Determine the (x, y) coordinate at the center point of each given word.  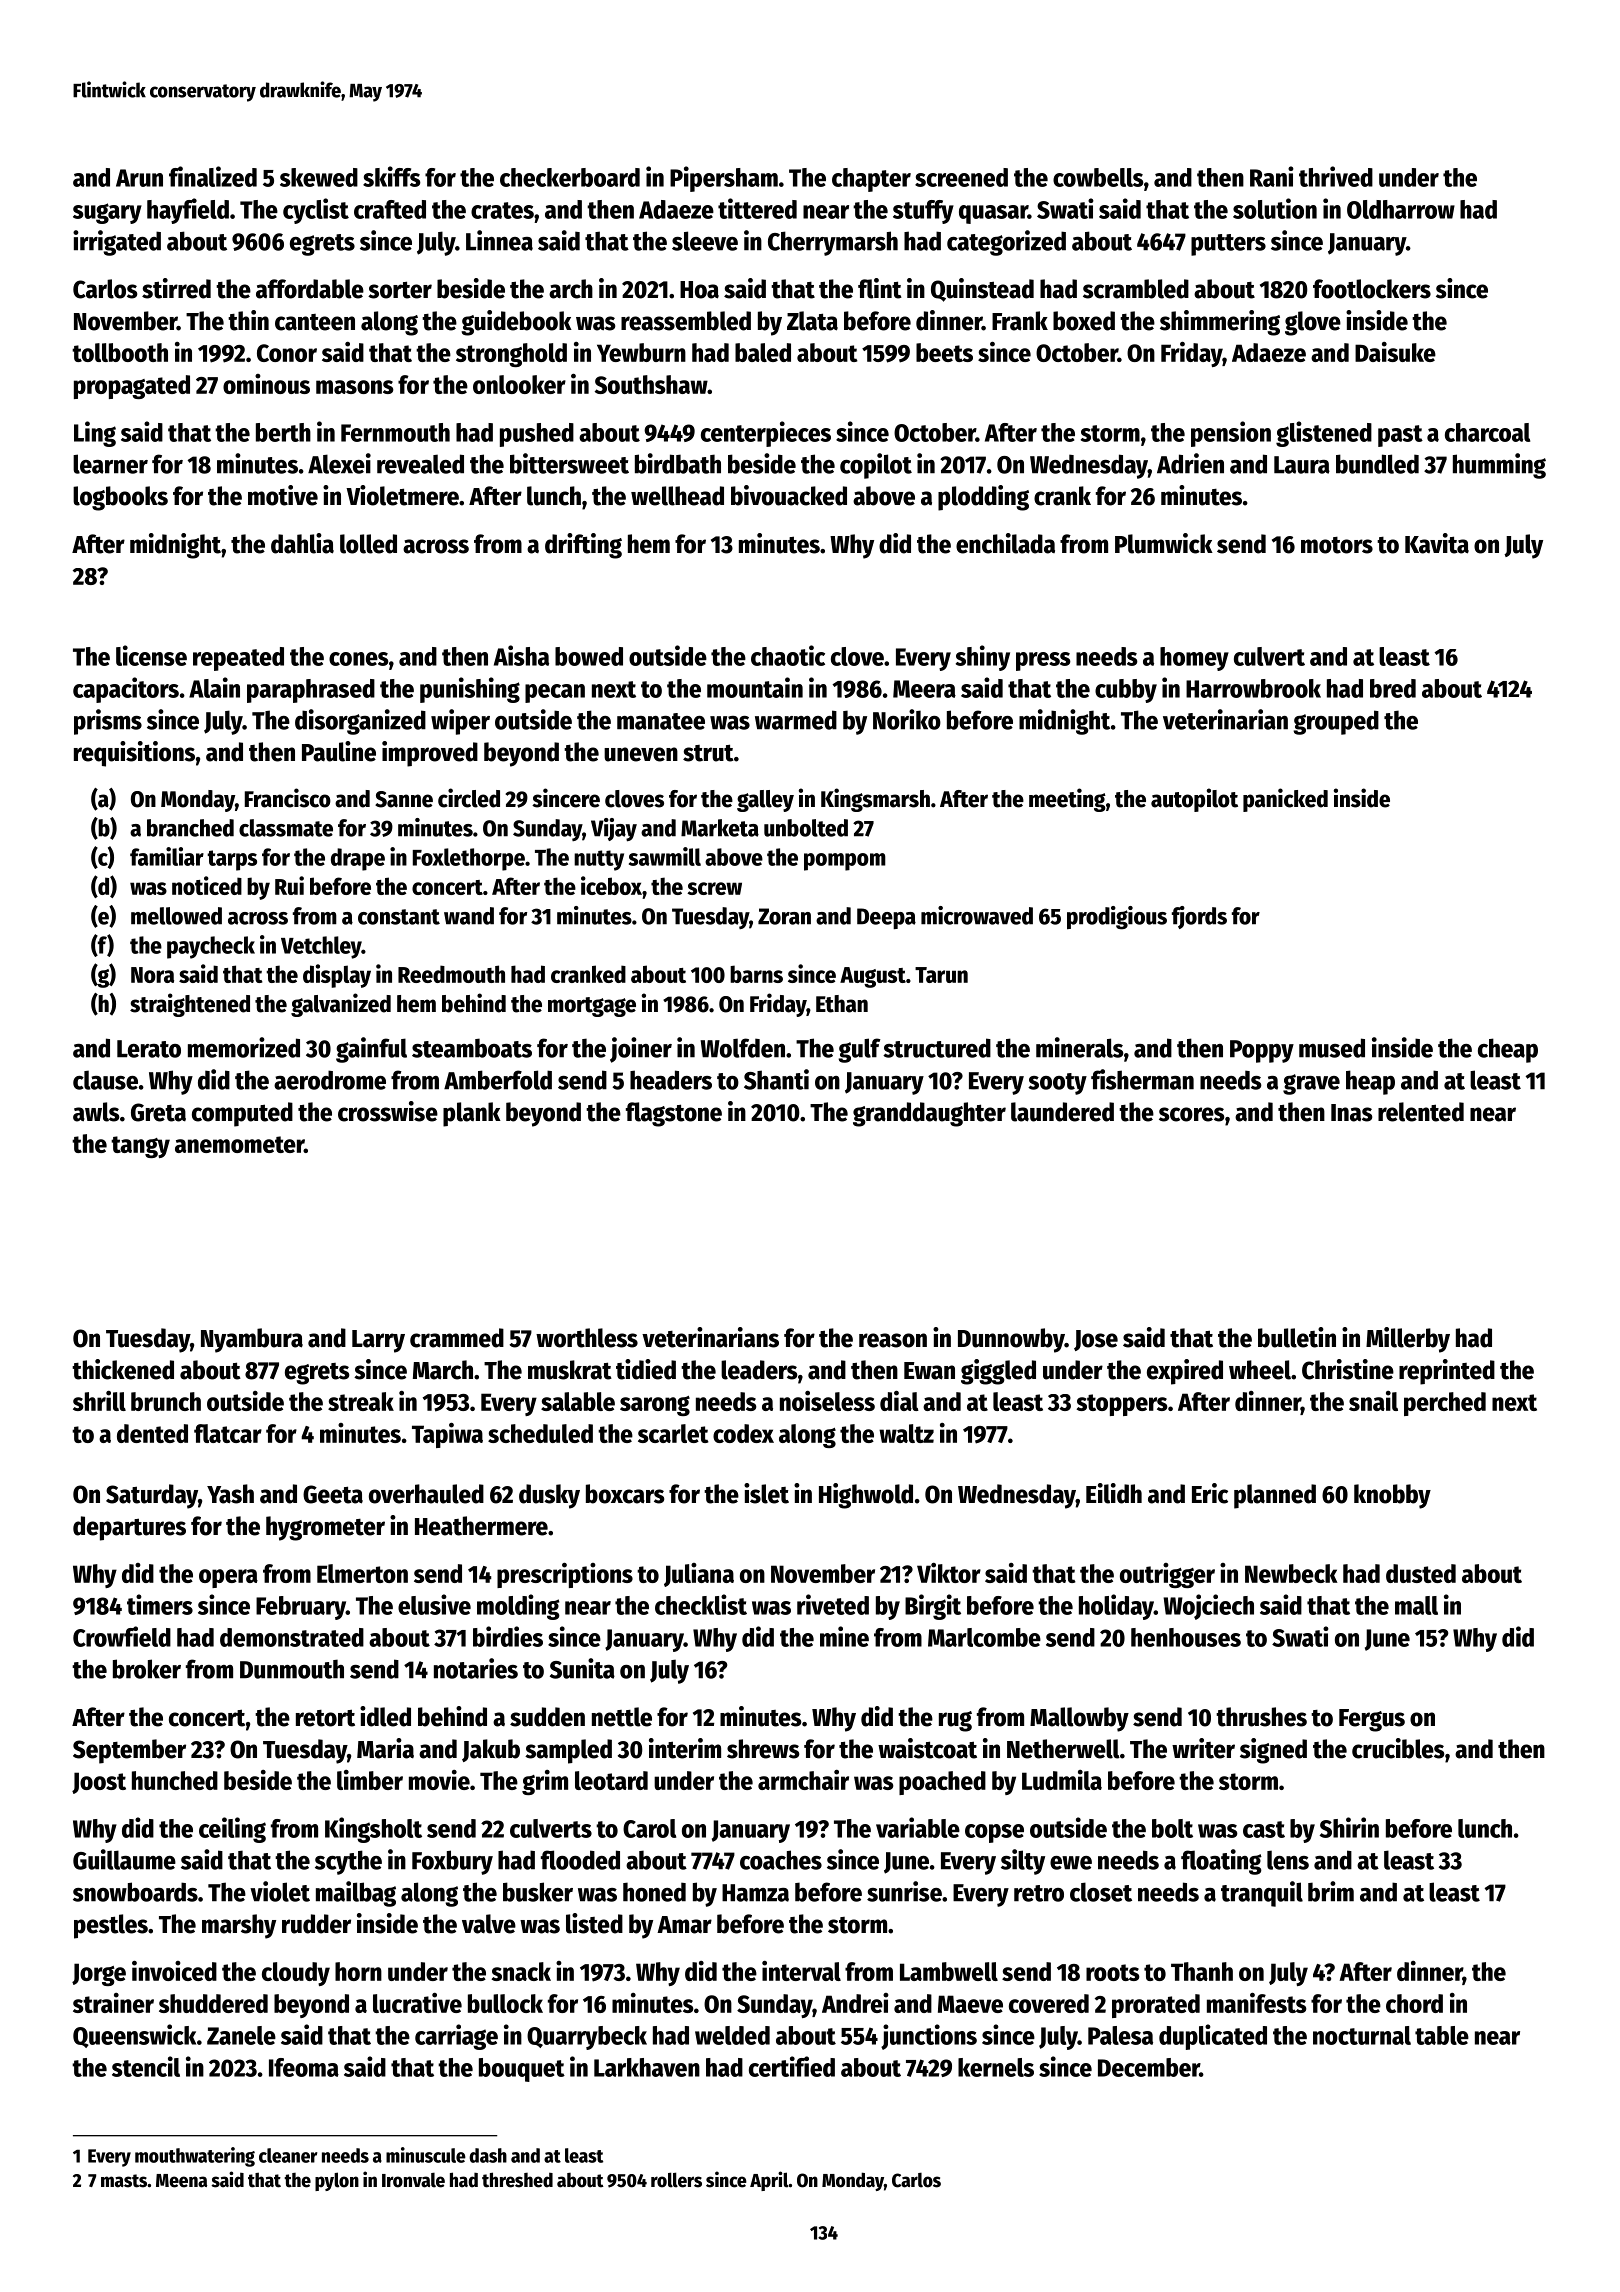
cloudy (296, 1974)
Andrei (855, 2003)
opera (228, 1578)
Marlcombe (984, 1637)
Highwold (866, 1496)
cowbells (1098, 177)
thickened (123, 1369)
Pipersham (724, 179)
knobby (1392, 1496)
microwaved (977, 915)
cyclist (316, 211)
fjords (1199, 917)
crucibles (1398, 1748)
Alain (214, 687)
